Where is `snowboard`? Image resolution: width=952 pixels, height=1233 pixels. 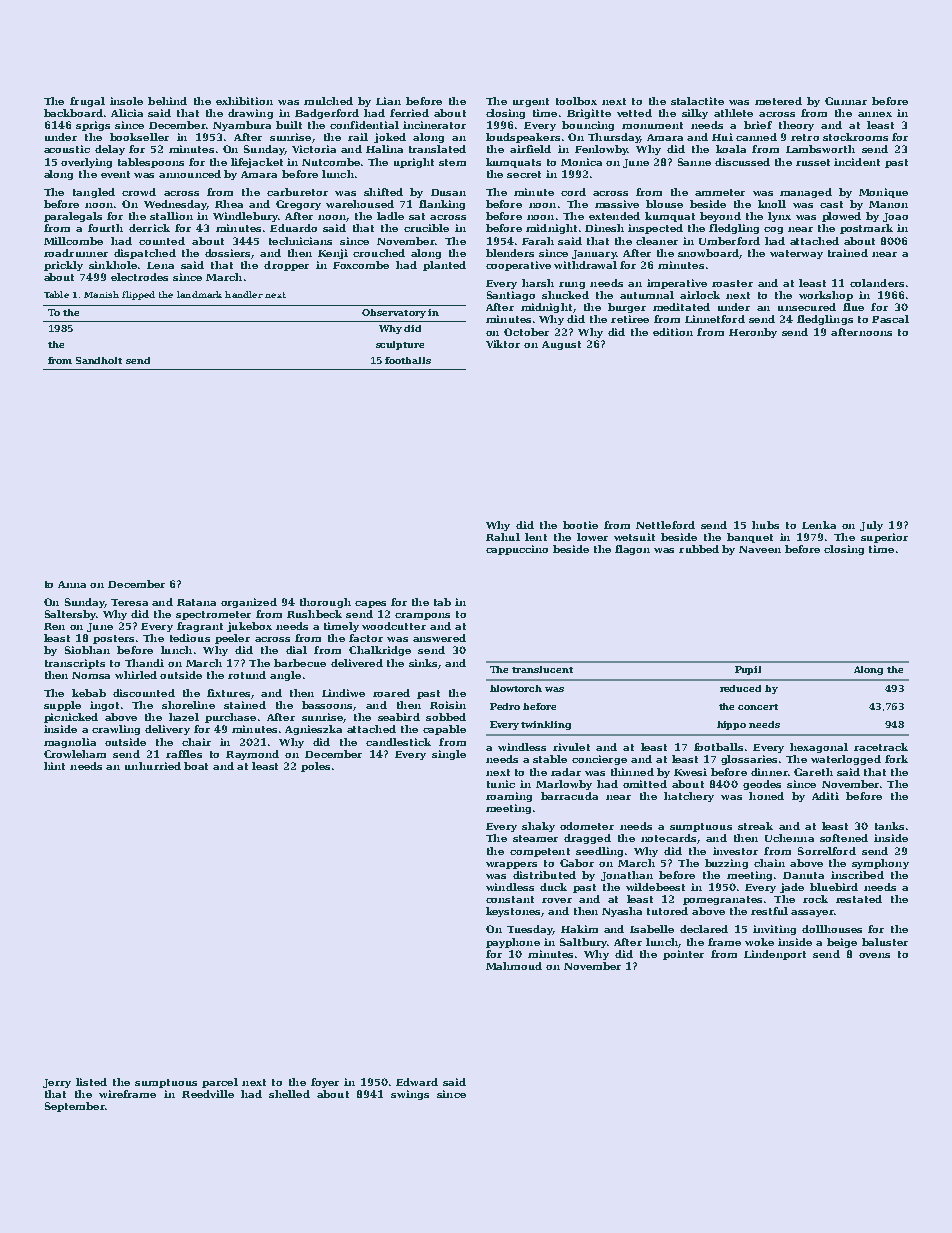 snowboard is located at coordinates (708, 253).
